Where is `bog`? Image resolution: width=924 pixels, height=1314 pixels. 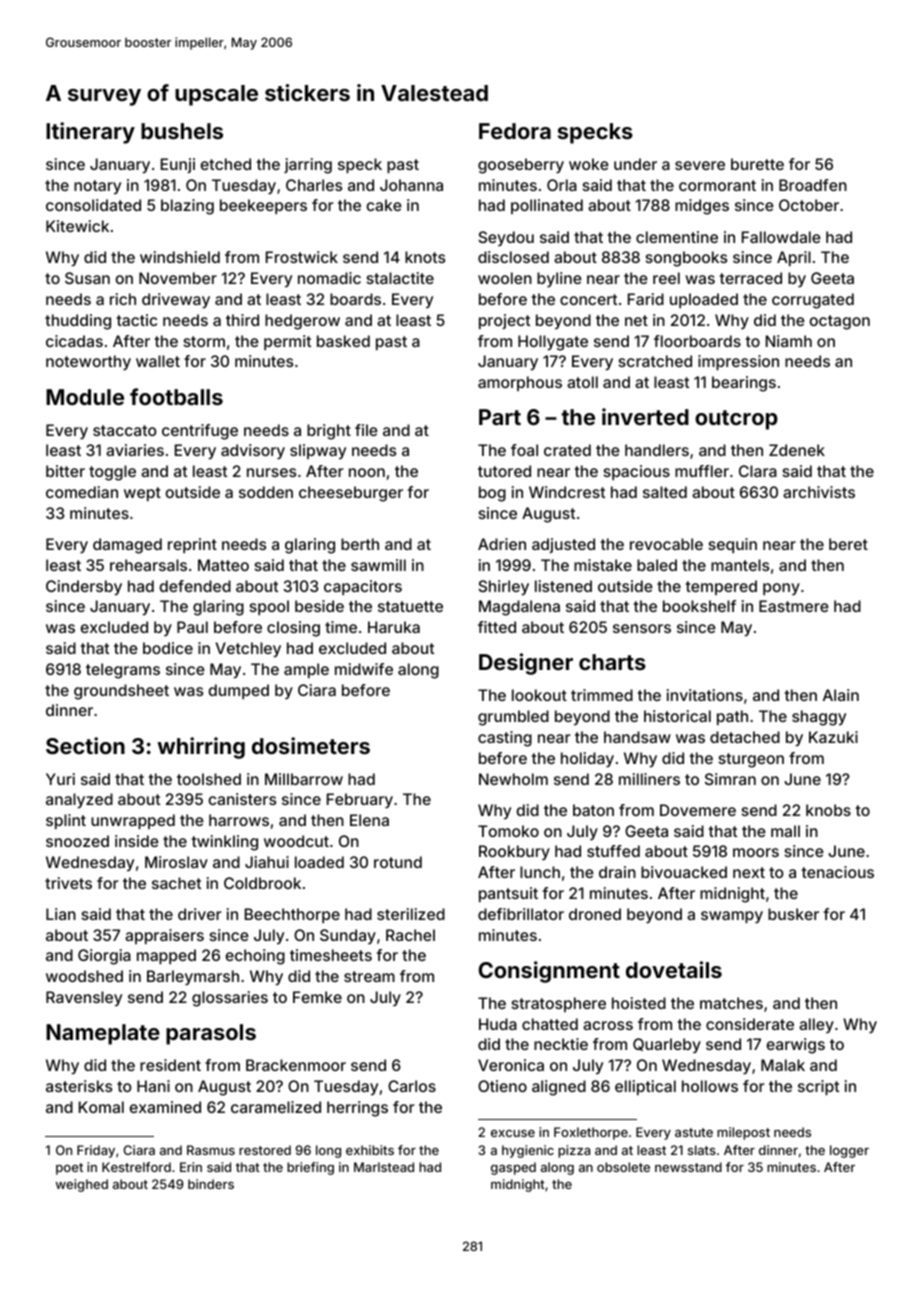 bog is located at coordinates (492, 494).
